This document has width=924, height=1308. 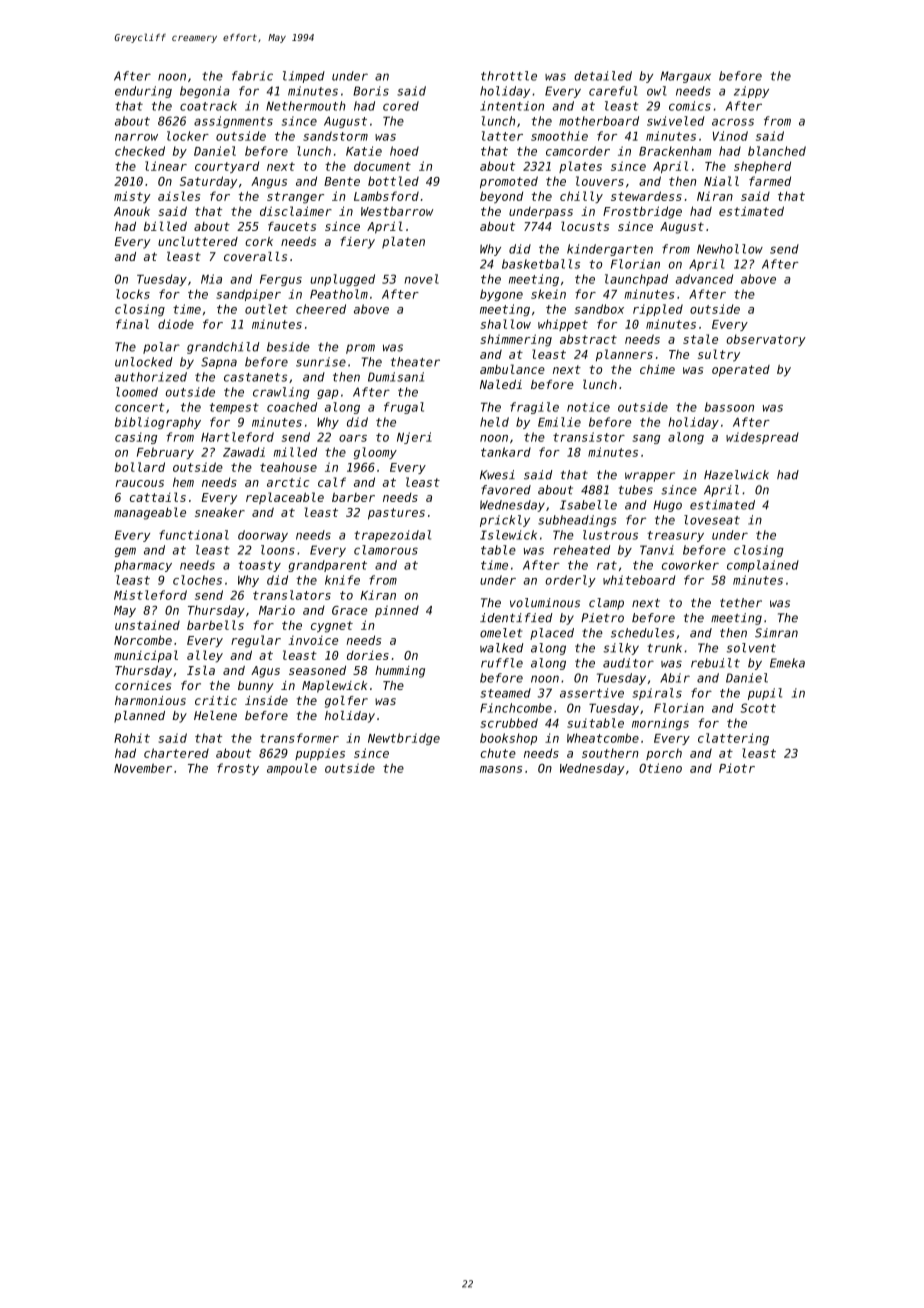 What do you see at coordinates (667, 506) in the document?
I see `Hugo` at bounding box center [667, 506].
